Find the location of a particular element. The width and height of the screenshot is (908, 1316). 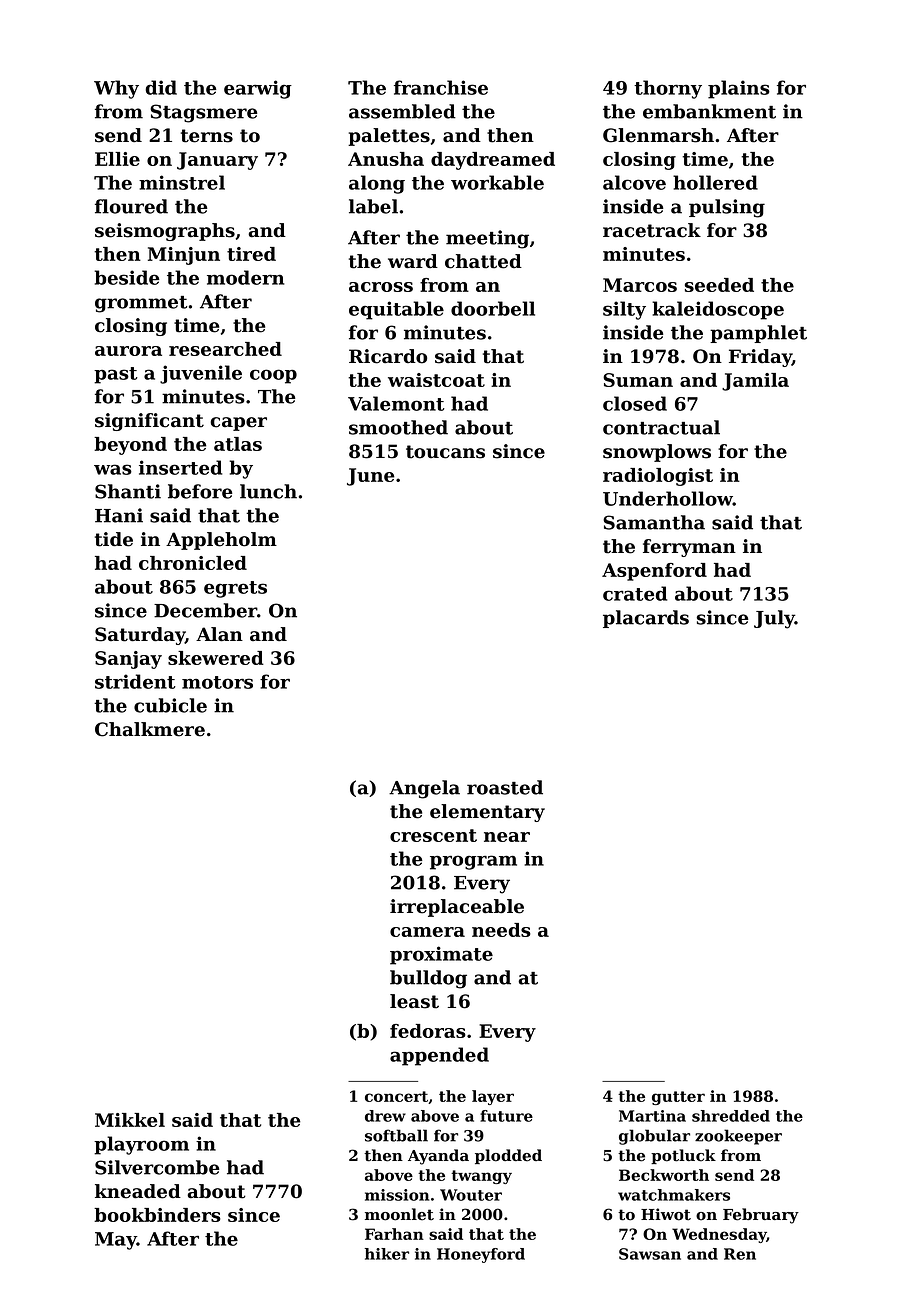

plains is located at coordinates (739, 89).
